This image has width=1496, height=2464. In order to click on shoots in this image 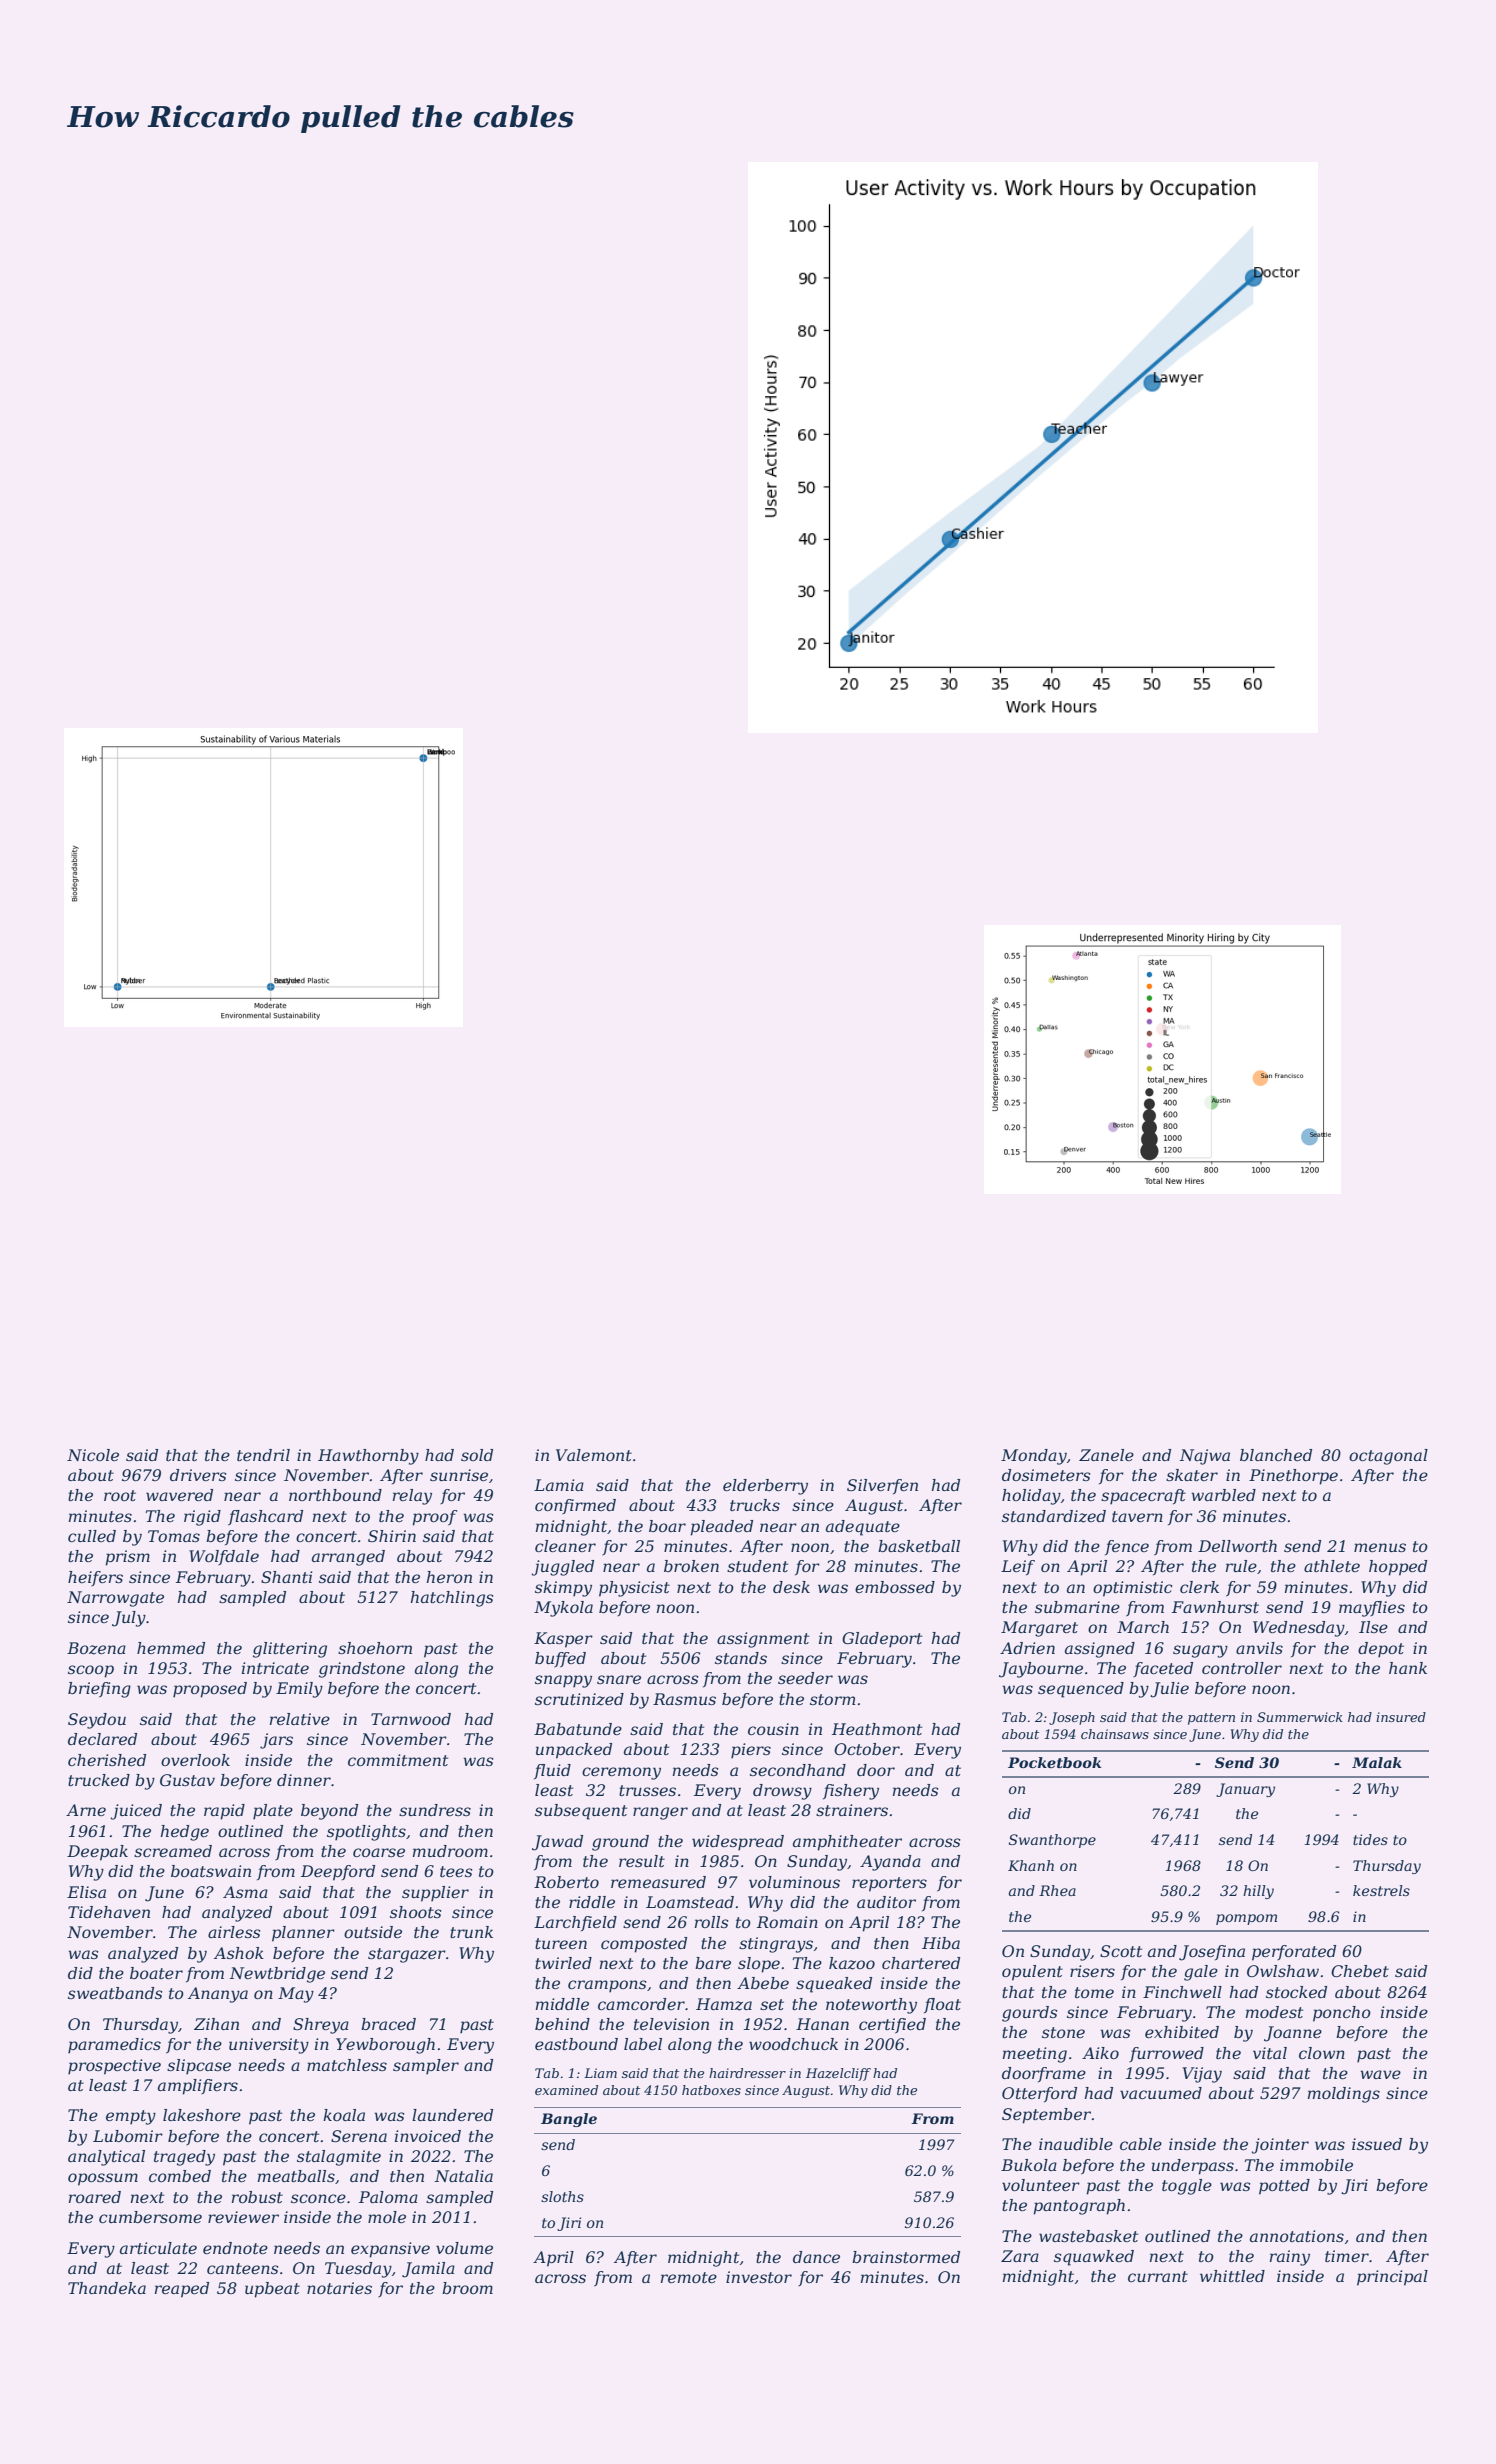, I will do `click(416, 1912)`.
